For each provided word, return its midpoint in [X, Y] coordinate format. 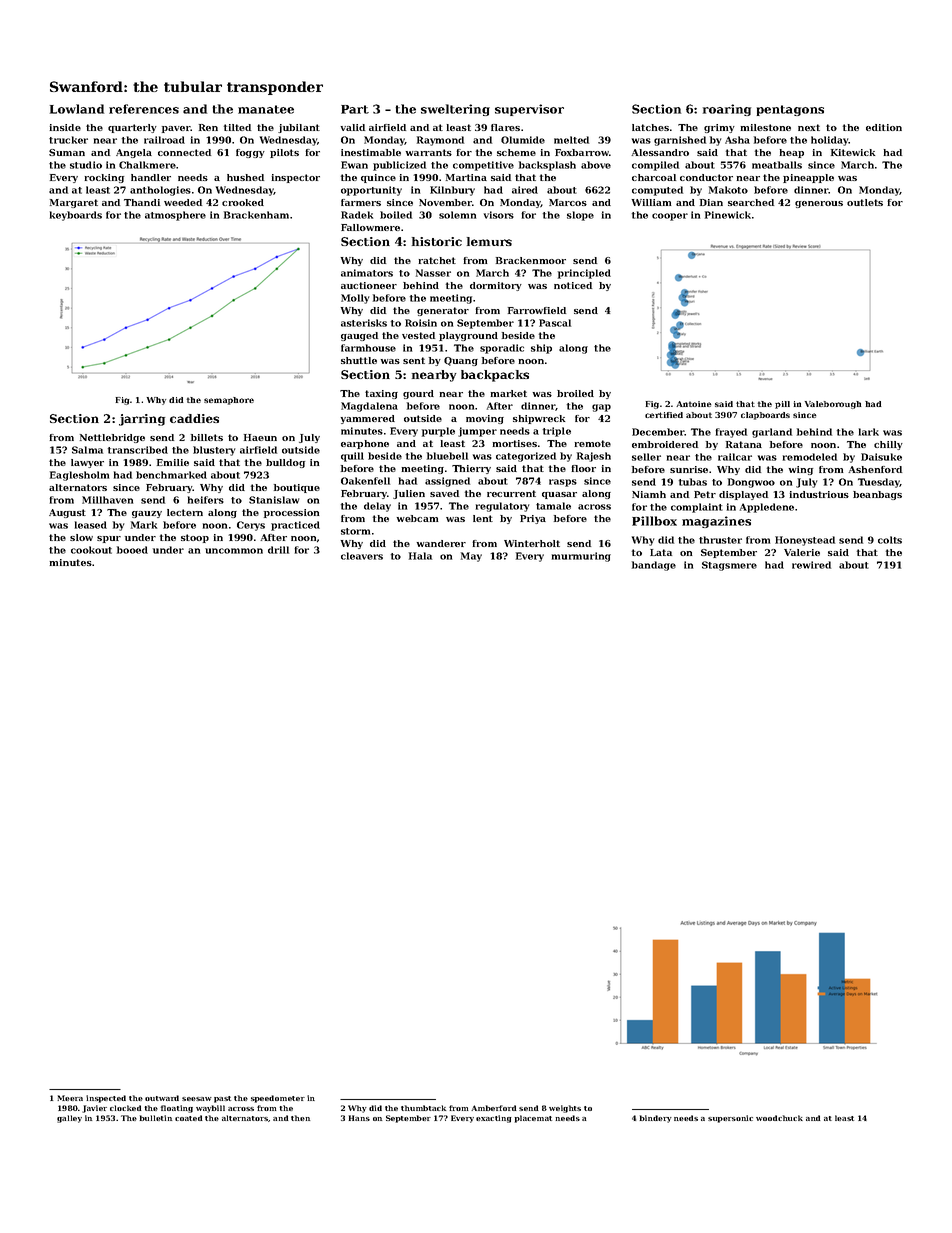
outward [162, 1098]
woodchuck [779, 1118]
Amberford [493, 1108]
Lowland [77, 109]
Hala [420, 556]
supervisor [529, 110]
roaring [727, 110]
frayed [731, 433]
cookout [91, 550]
